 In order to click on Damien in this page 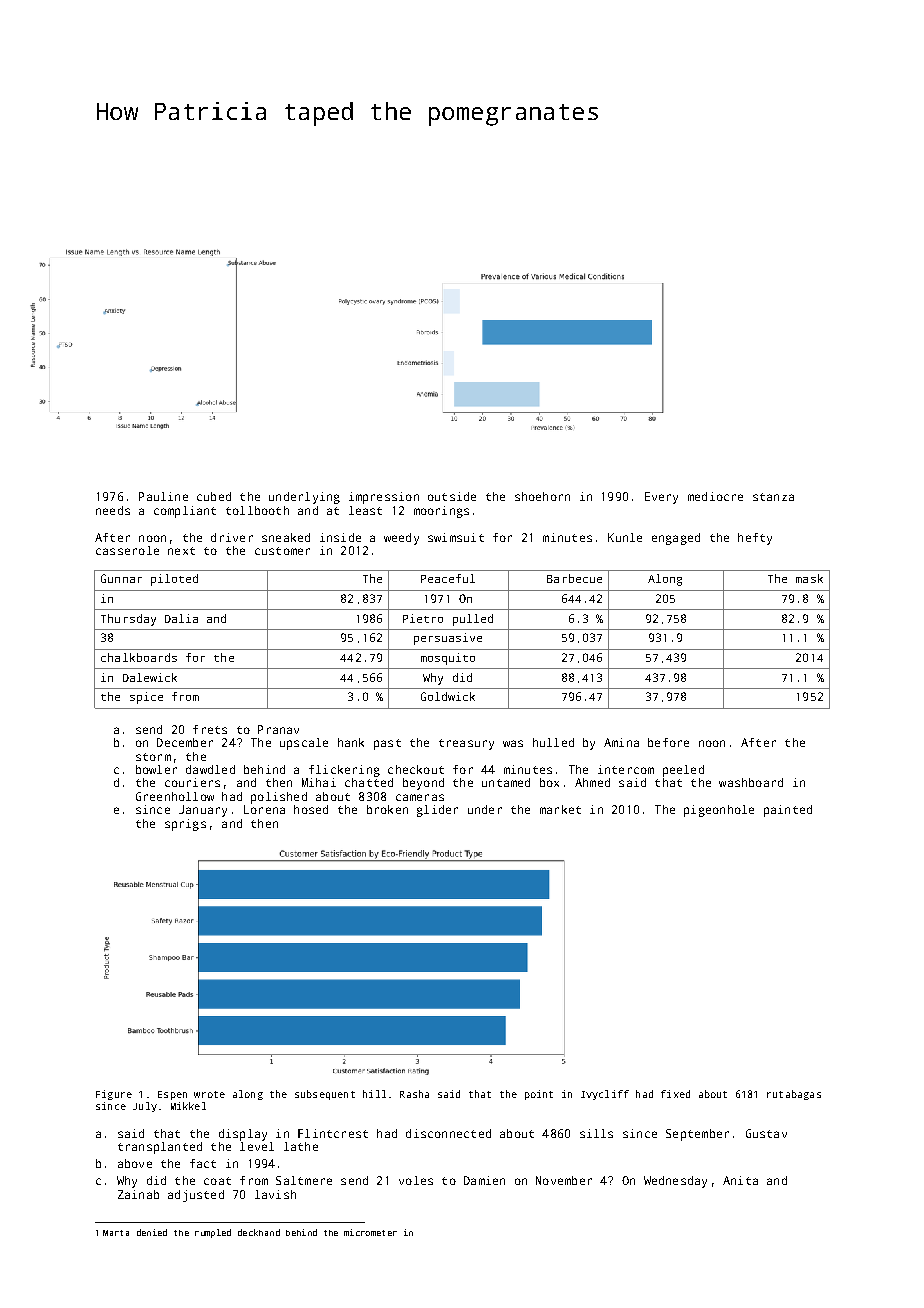, I will do `click(484, 1180)`.
